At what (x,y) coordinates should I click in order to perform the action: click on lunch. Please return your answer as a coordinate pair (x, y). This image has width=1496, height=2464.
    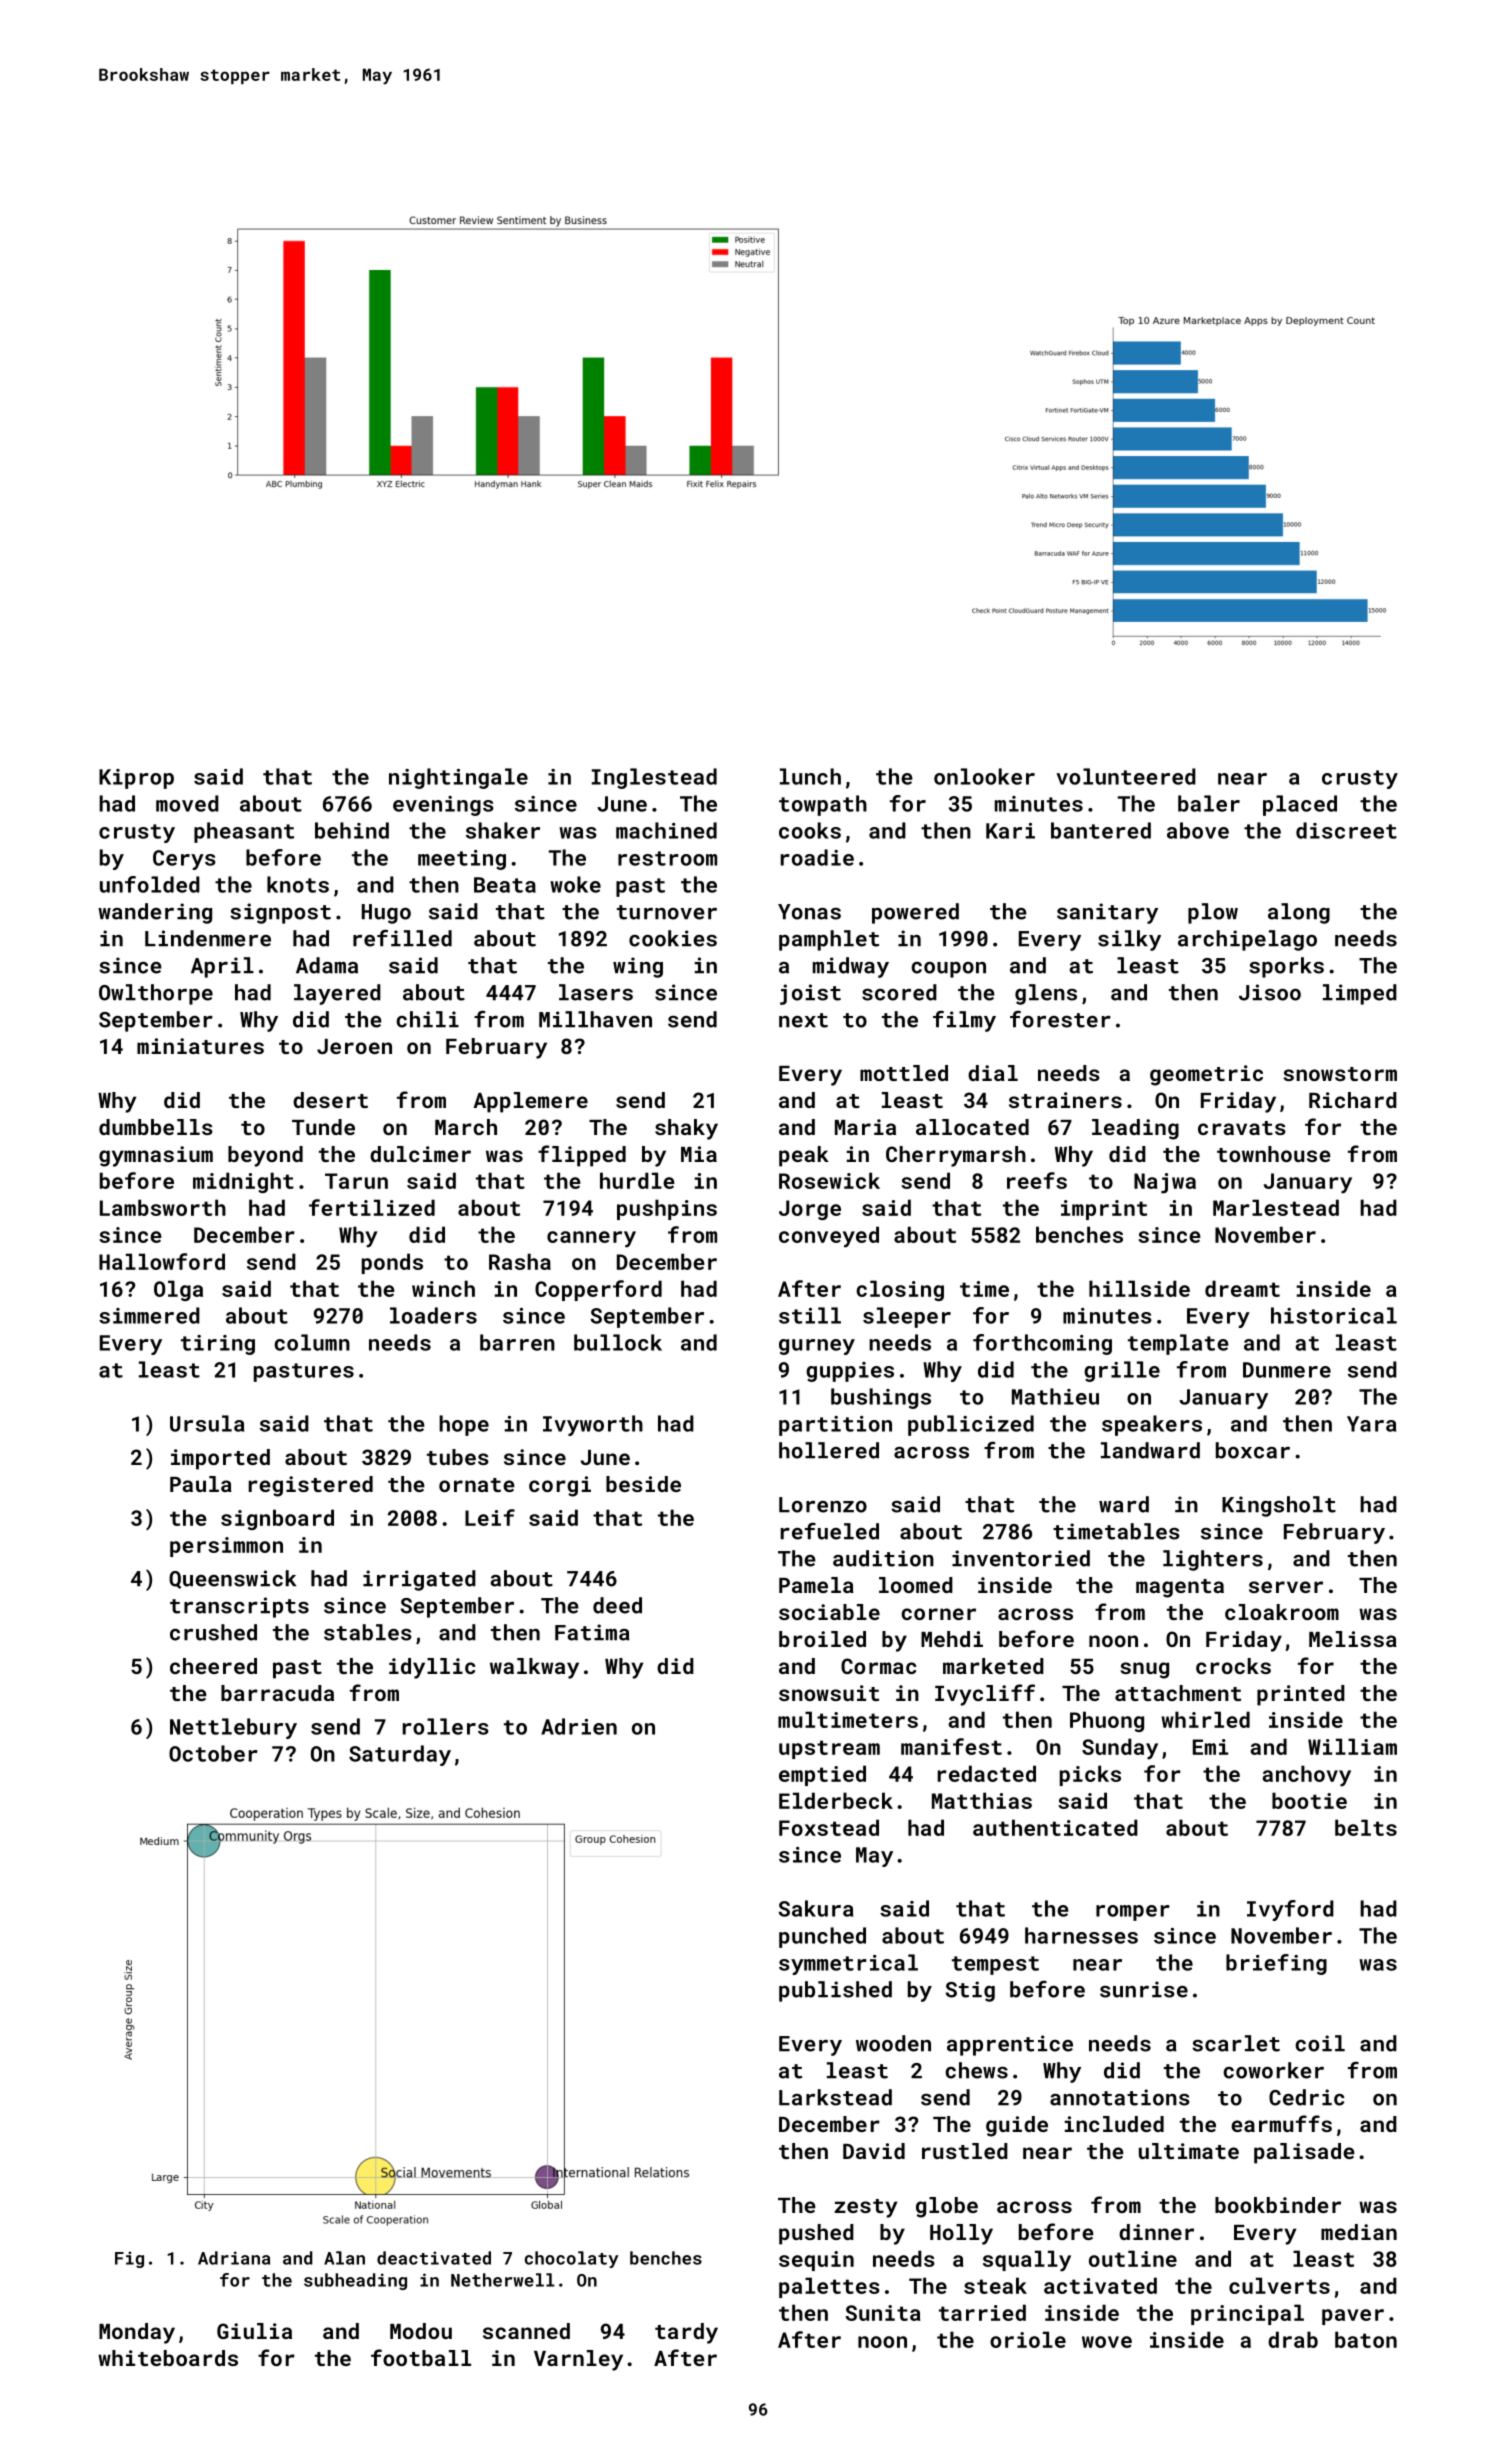
    Looking at the image, I should click on (810, 776).
